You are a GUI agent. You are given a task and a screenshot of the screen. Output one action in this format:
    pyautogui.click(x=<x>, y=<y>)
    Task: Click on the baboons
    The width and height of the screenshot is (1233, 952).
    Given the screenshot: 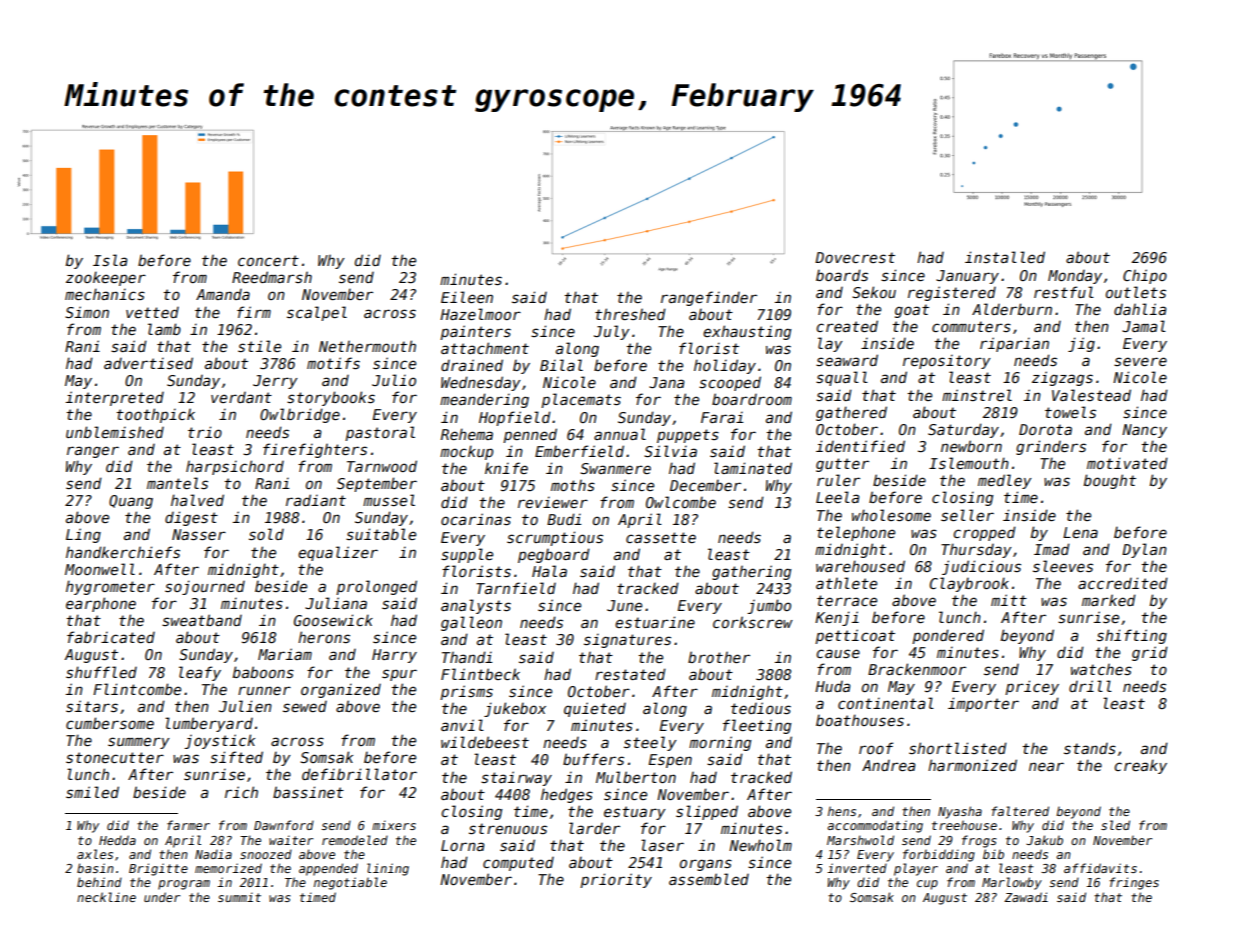 What is the action you would take?
    pyautogui.click(x=263, y=672)
